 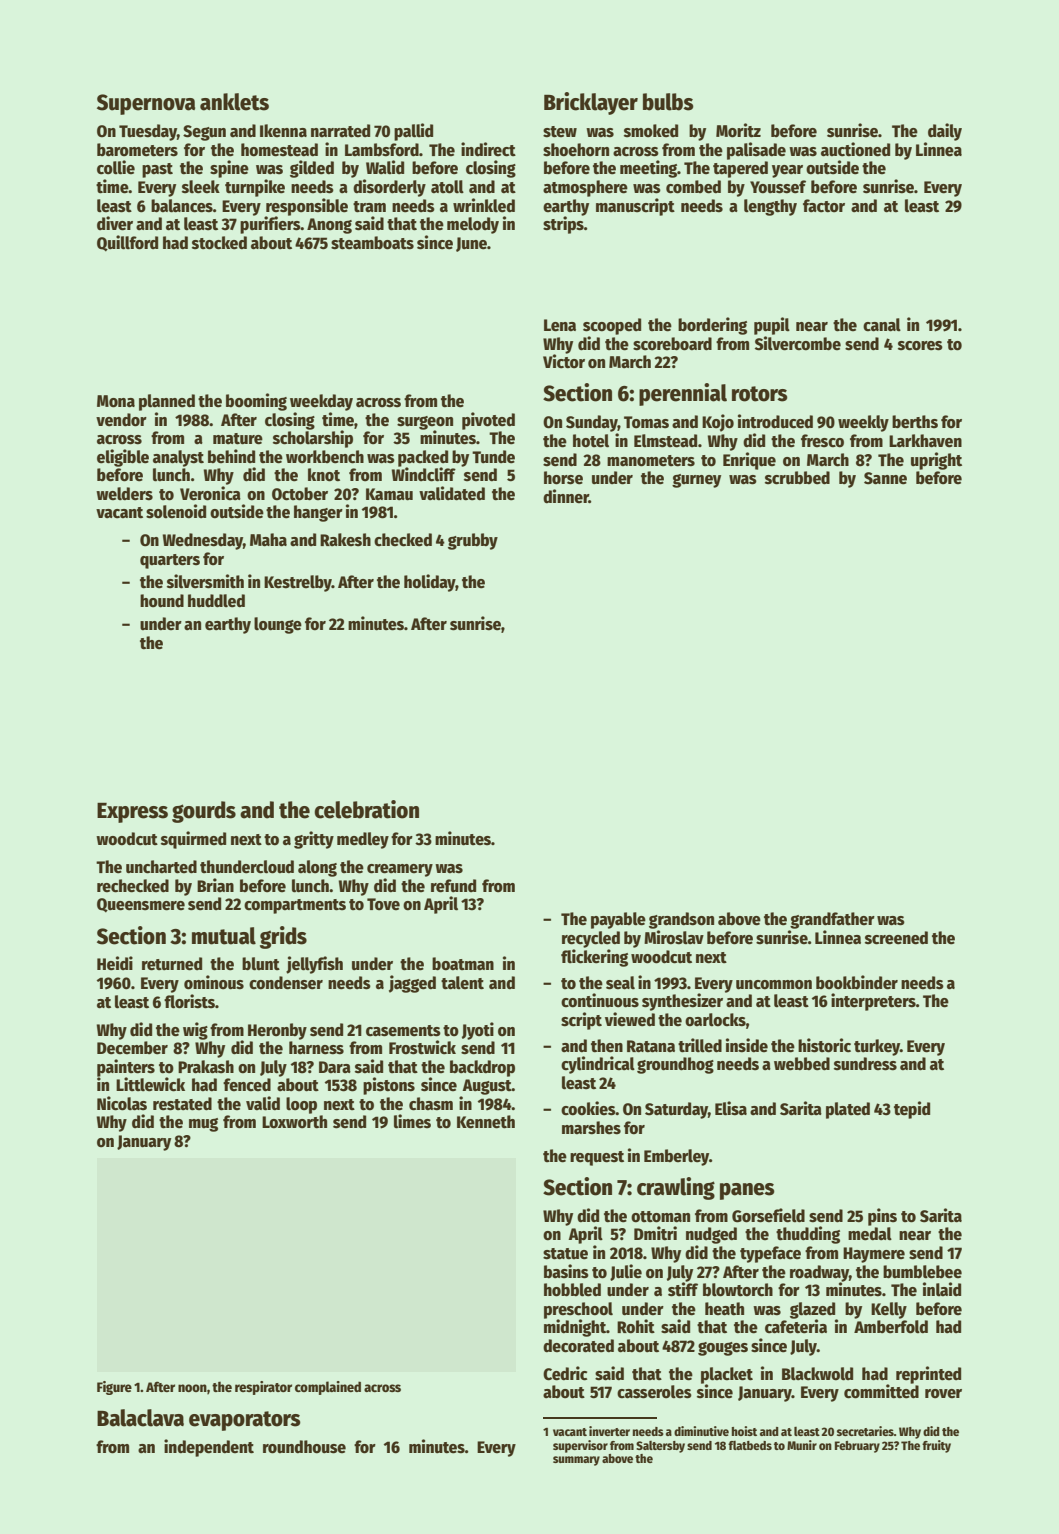 What do you see at coordinates (329, 226) in the screenshot?
I see `Anong` at bounding box center [329, 226].
